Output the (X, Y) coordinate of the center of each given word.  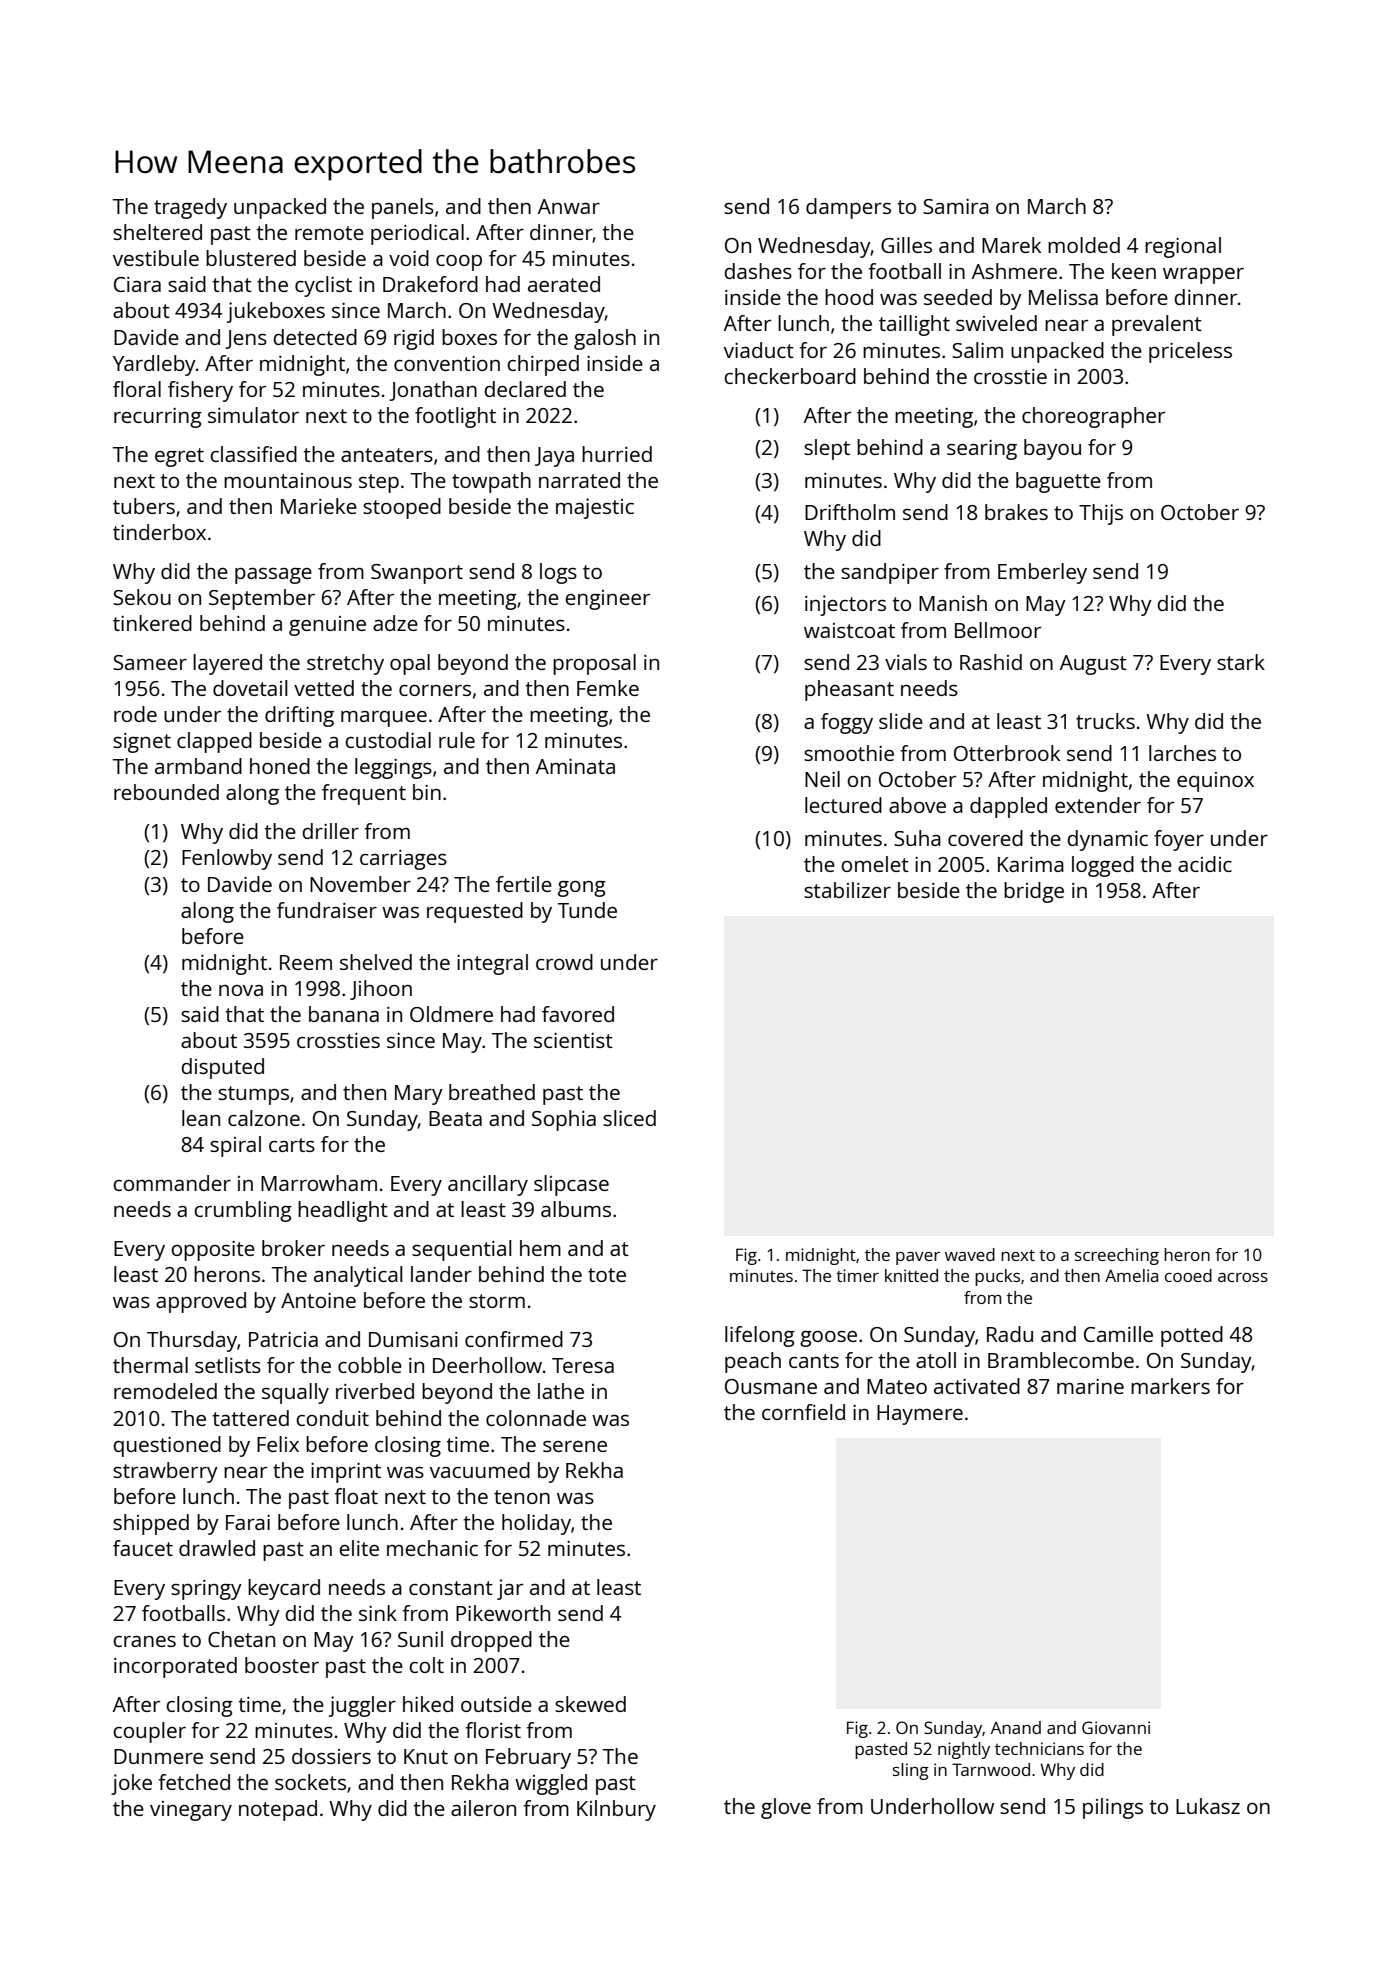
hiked (428, 1704)
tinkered (152, 623)
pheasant (849, 690)
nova (241, 990)
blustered (251, 258)
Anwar (569, 206)
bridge (1034, 892)
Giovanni (1116, 1727)
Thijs (1101, 514)
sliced (629, 1118)
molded (1084, 245)
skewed (590, 1704)
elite (359, 1548)
